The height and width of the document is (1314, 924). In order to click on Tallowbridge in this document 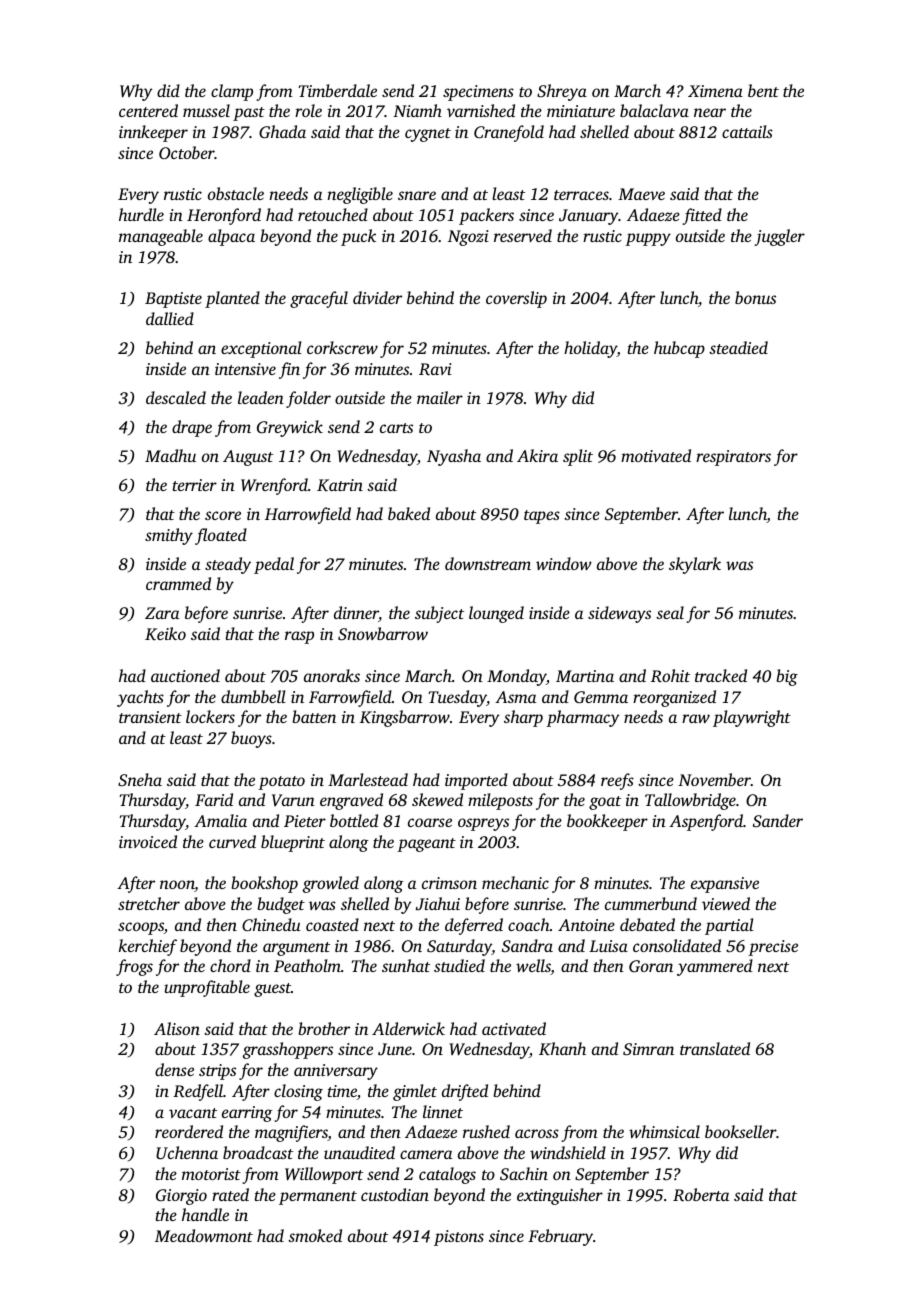, I will do `click(690, 801)`.
